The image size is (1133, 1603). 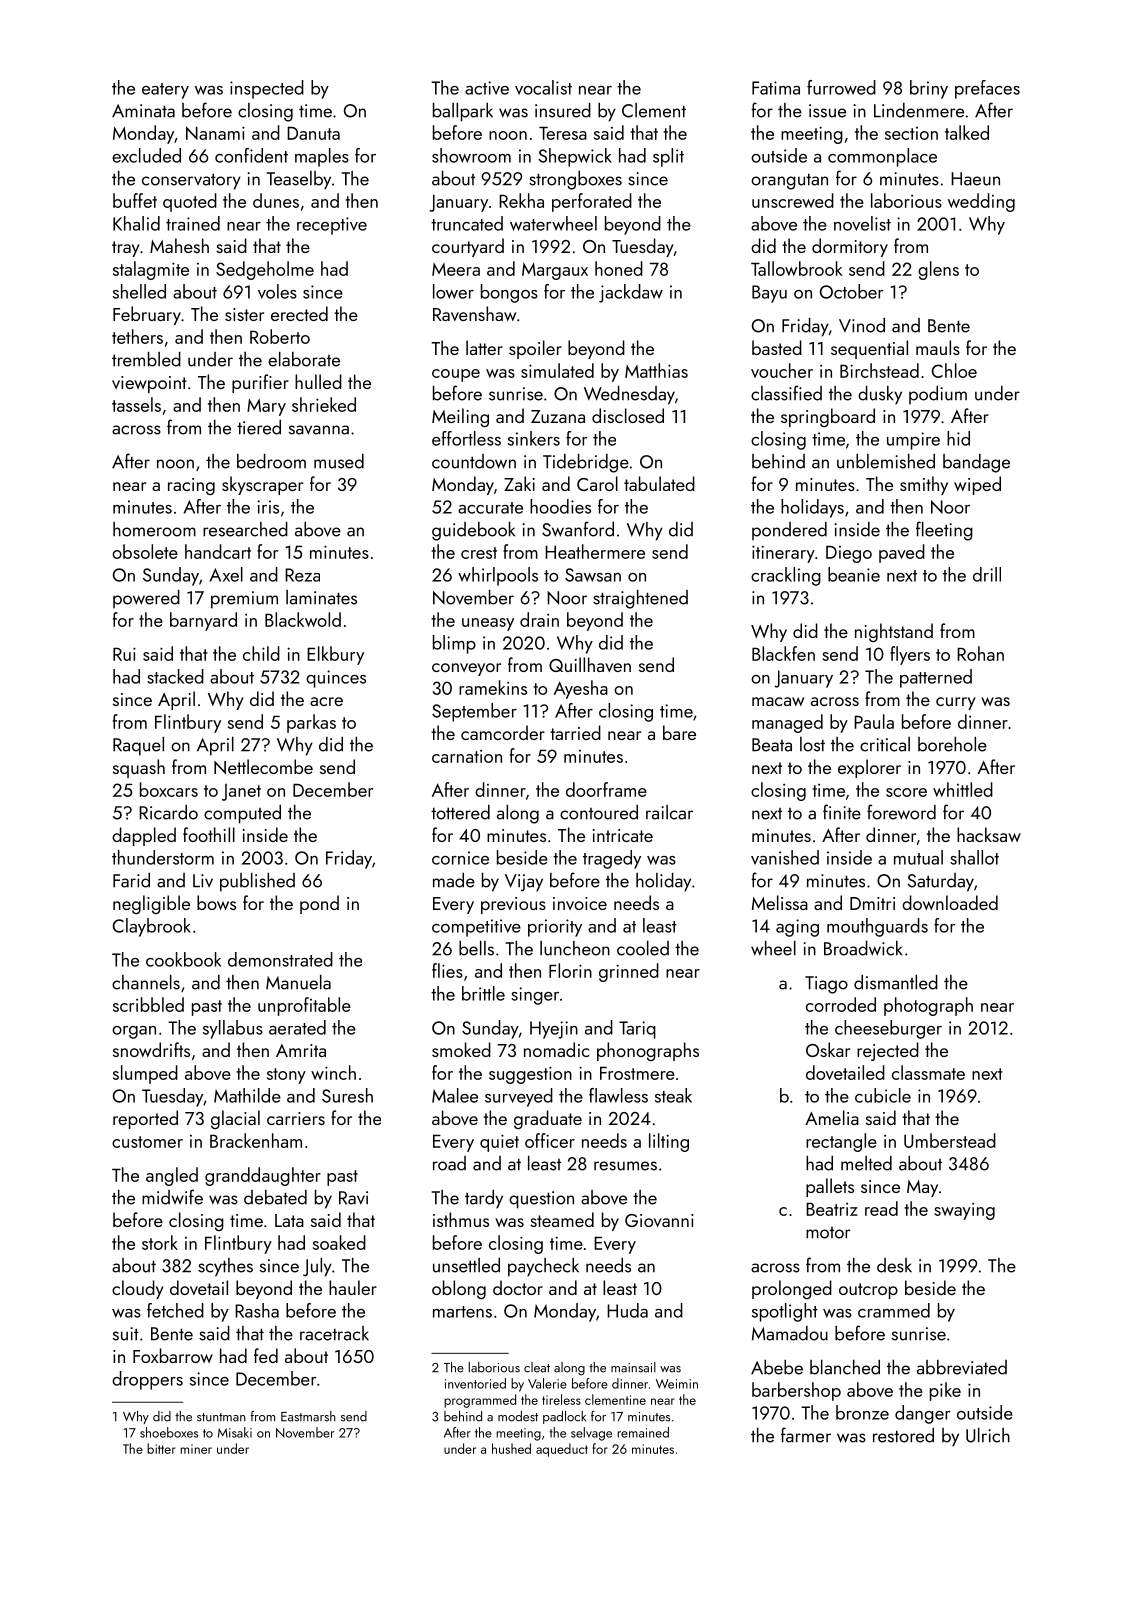 What do you see at coordinates (668, 157) in the screenshot?
I see `split` at bounding box center [668, 157].
